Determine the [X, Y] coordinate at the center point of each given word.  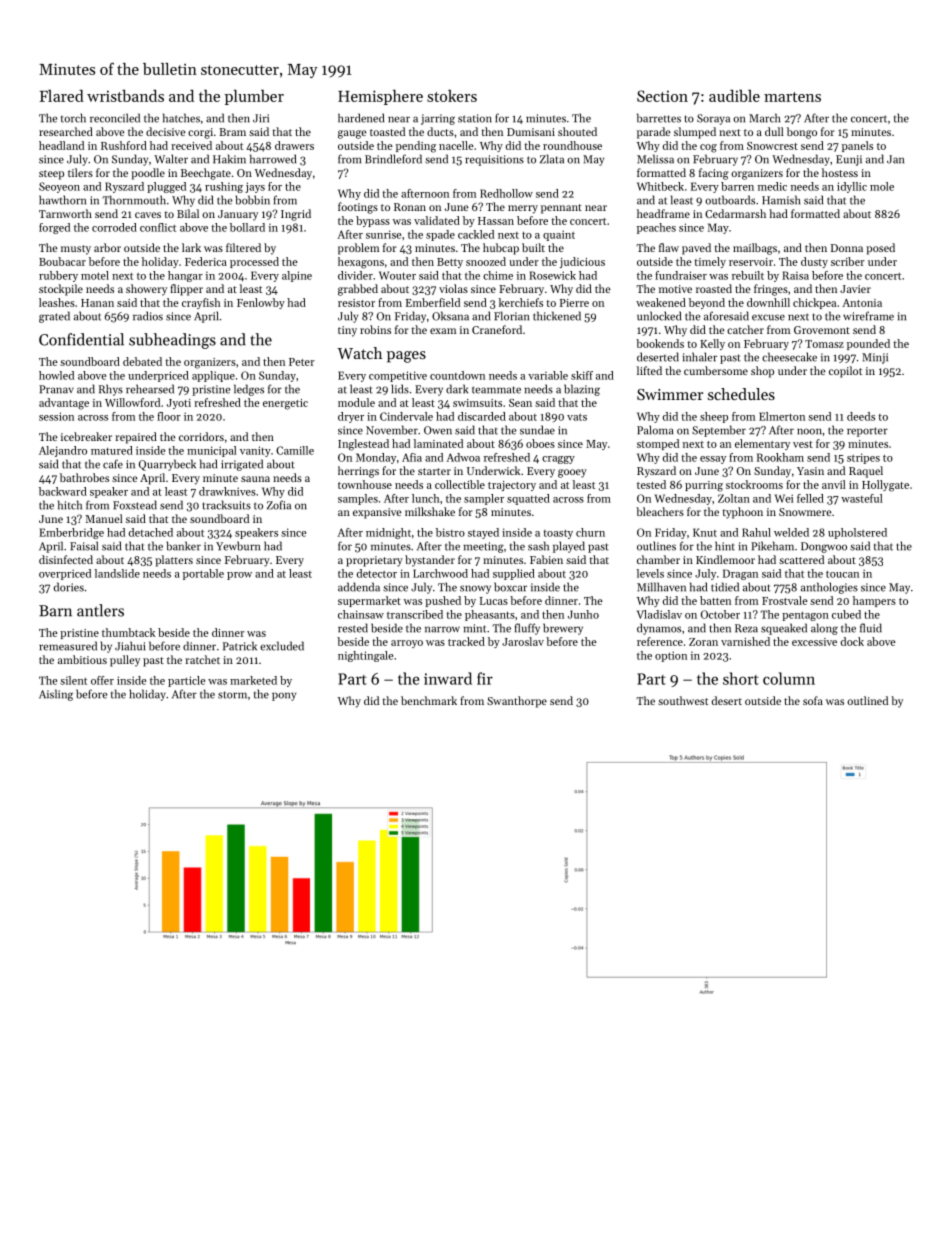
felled [810, 498]
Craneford [497, 329]
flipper [186, 290]
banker [183, 546]
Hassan [496, 221]
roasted [714, 288]
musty [76, 250]
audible [734, 96]
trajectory [512, 486]
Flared [62, 96]
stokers [452, 96]
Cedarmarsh [735, 213]
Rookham [780, 457]
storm [232, 695]
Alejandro [63, 451]
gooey [572, 473]
